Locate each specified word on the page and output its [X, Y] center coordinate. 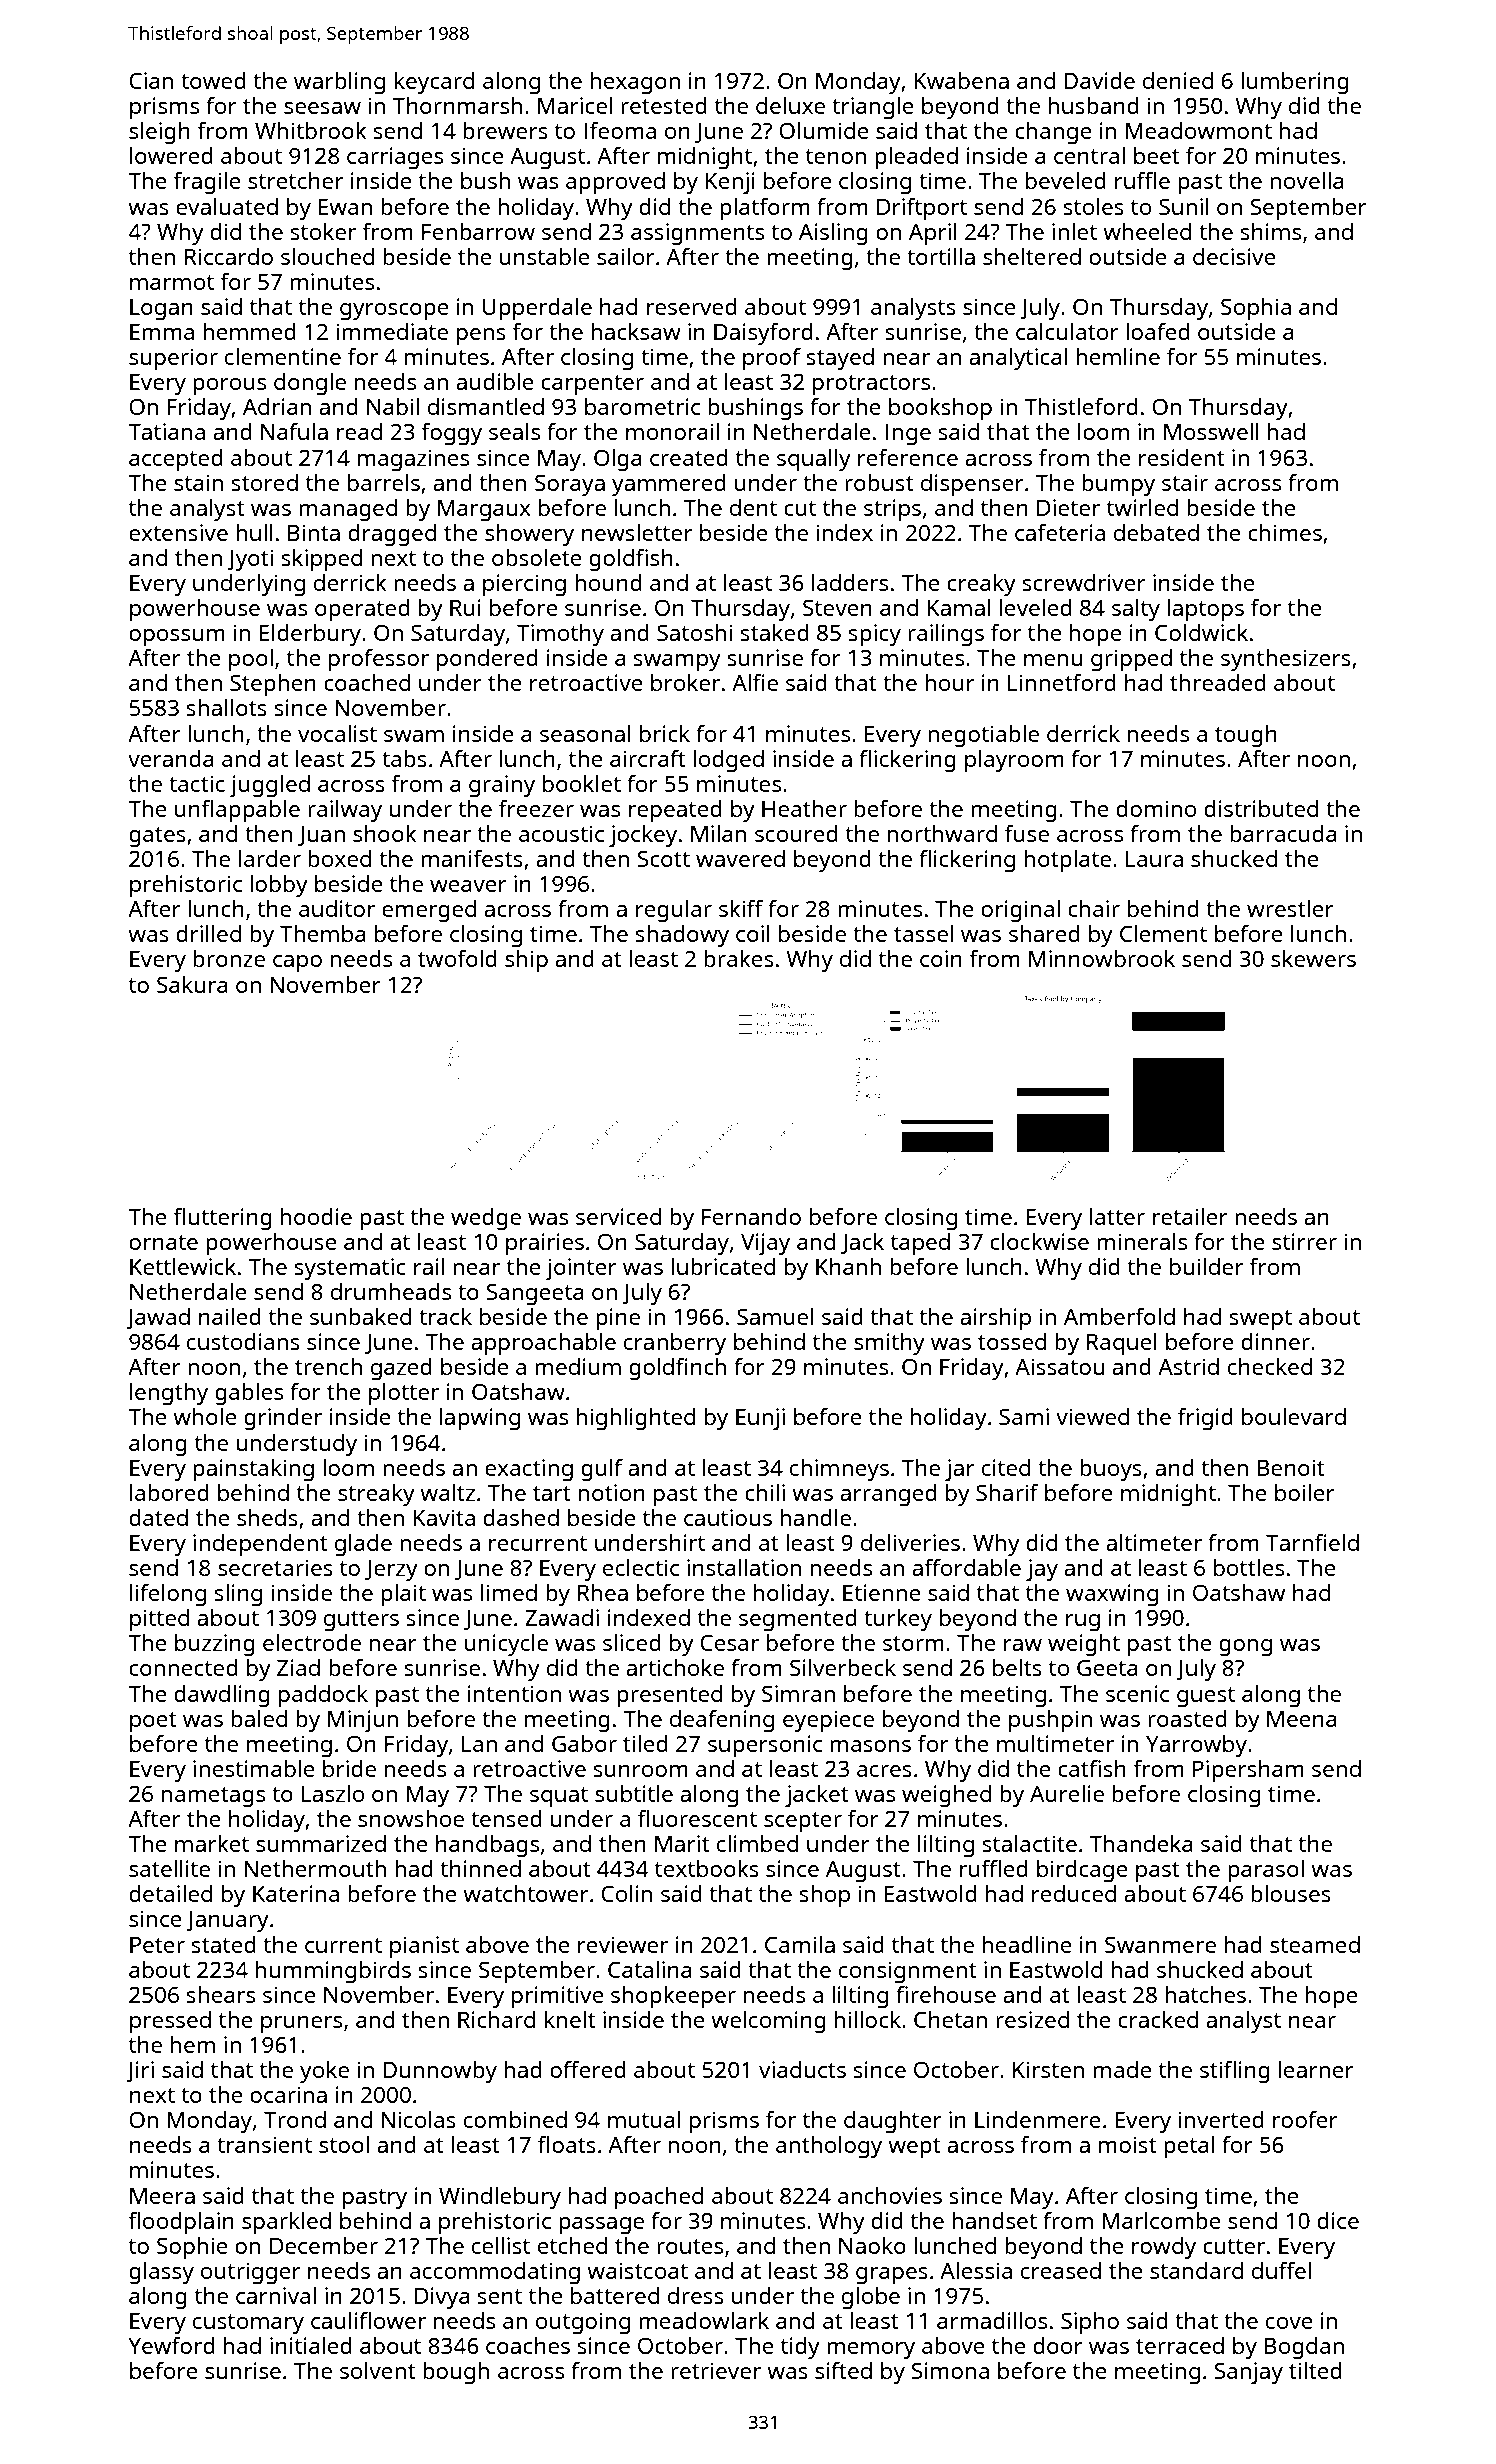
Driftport [922, 208]
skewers [1313, 958]
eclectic [641, 1567]
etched [572, 2245]
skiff [741, 908]
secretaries [275, 1567]
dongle [310, 384]
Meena [1302, 1718]
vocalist [337, 733]
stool [344, 2144]
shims [1270, 231]
